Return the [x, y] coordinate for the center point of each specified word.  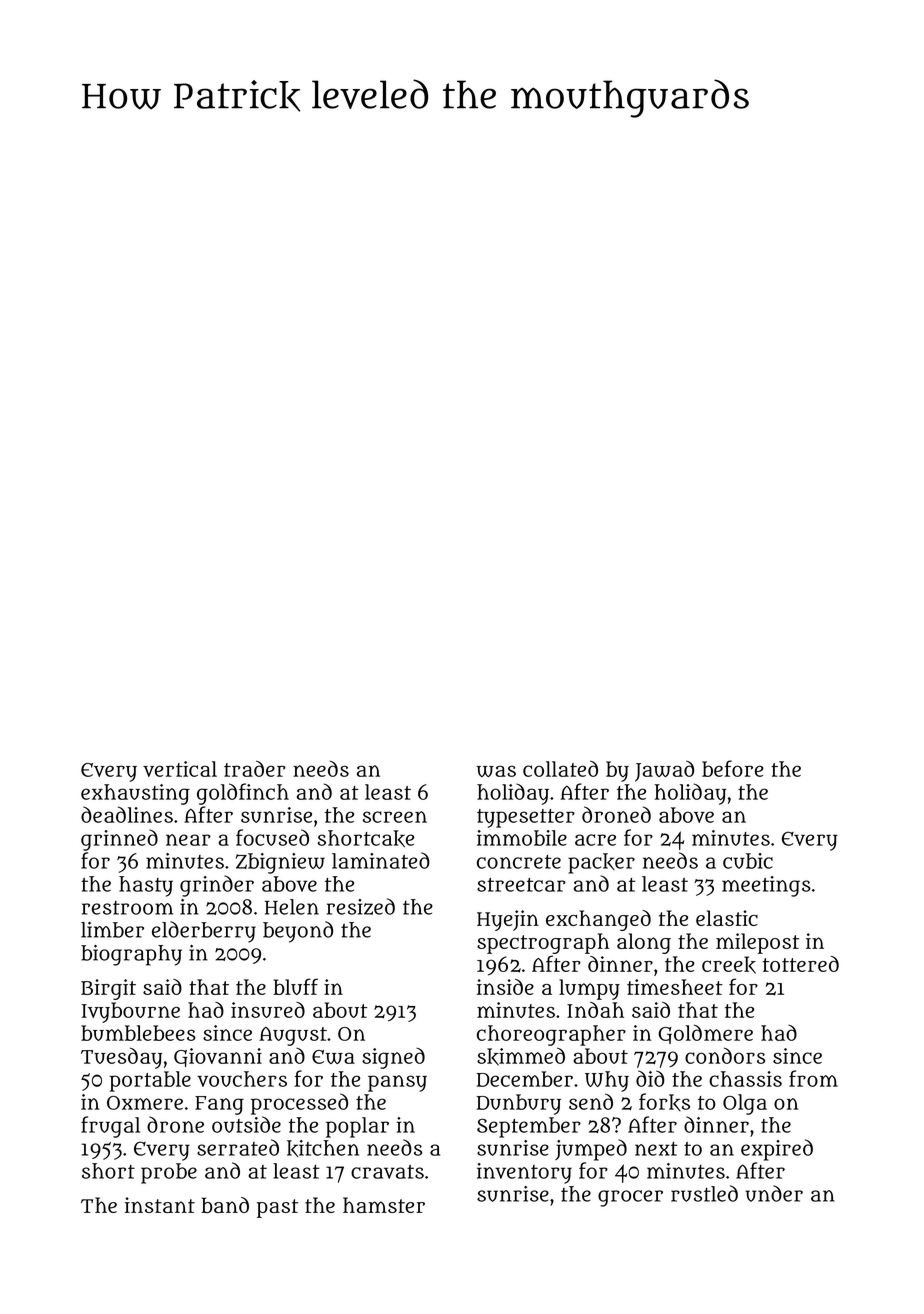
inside [505, 987]
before [733, 768]
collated [560, 768]
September [529, 1127]
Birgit [108, 989]
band [225, 1205]
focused [272, 837]
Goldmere [705, 1034]
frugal [110, 1127]
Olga [745, 1104]
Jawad [664, 771]
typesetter [526, 818]
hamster [384, 1205]
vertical [180, 769]
